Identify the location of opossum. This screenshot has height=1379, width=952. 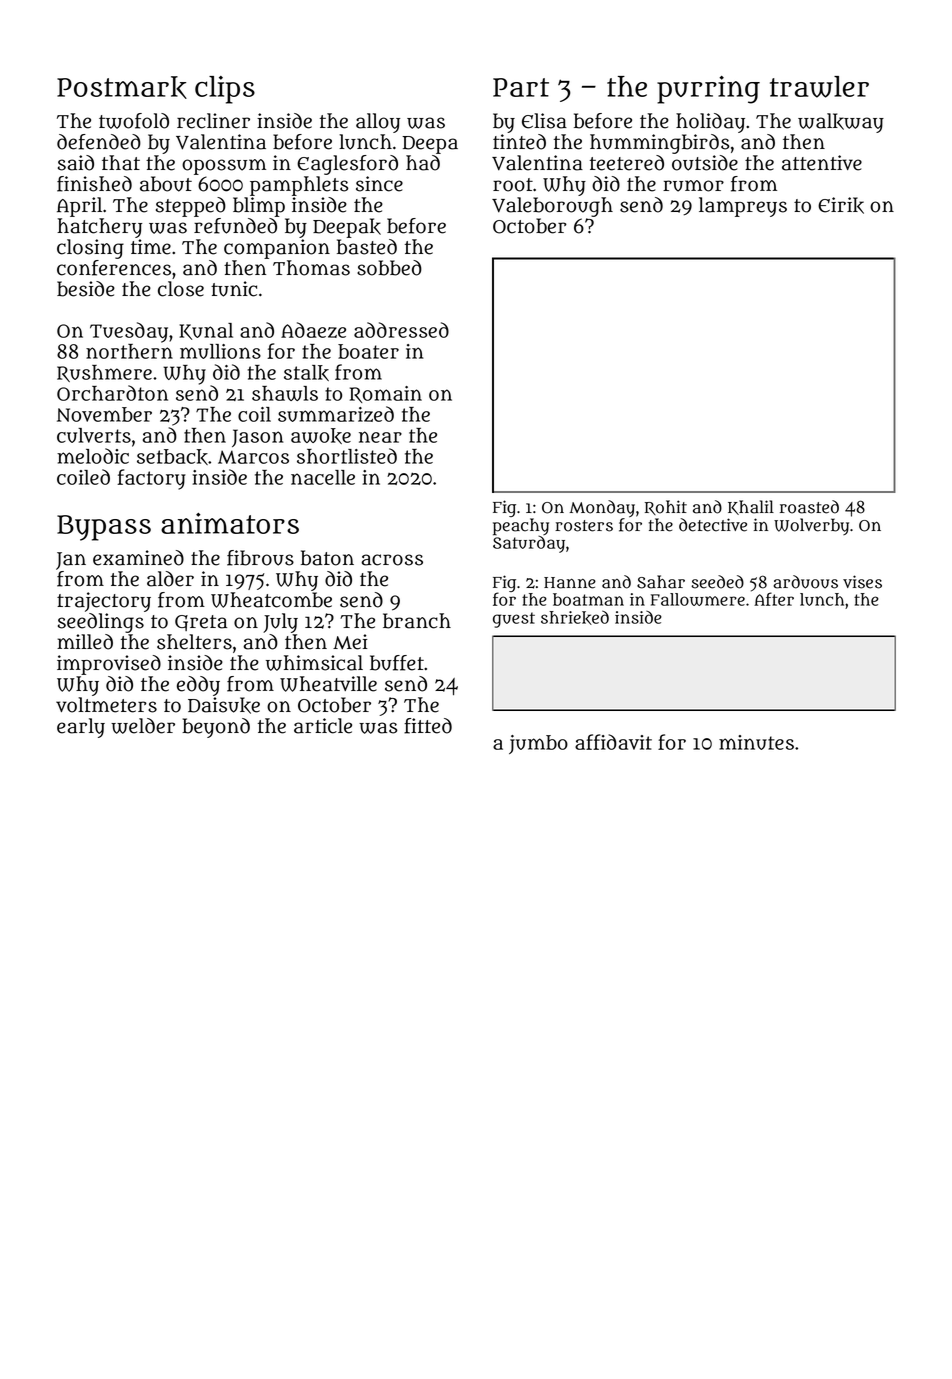
(224, 167).
